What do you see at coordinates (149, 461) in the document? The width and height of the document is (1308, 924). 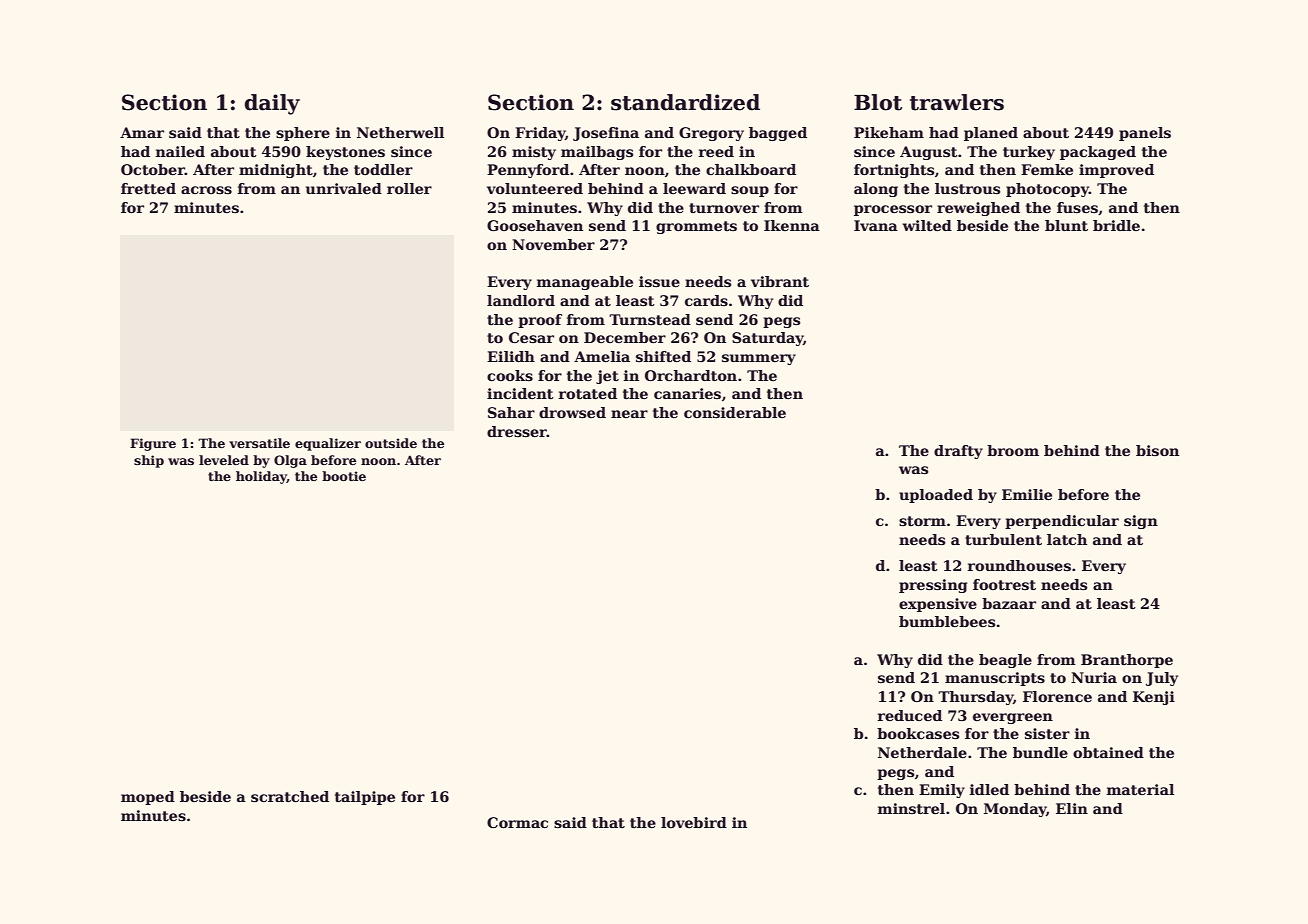 I see `ship` at bounding box center [149, 461].
